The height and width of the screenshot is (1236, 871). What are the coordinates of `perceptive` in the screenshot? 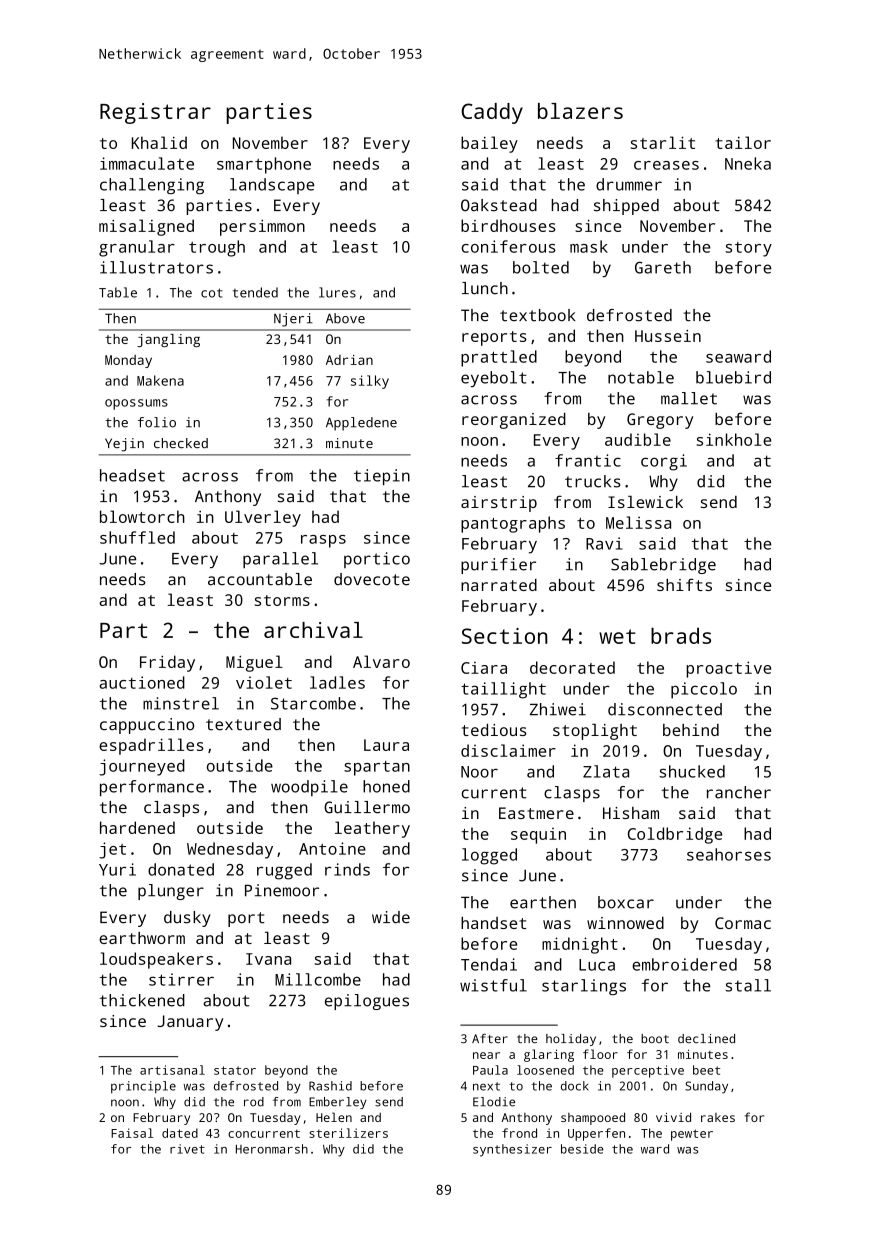 It's located at (648, 1071).
